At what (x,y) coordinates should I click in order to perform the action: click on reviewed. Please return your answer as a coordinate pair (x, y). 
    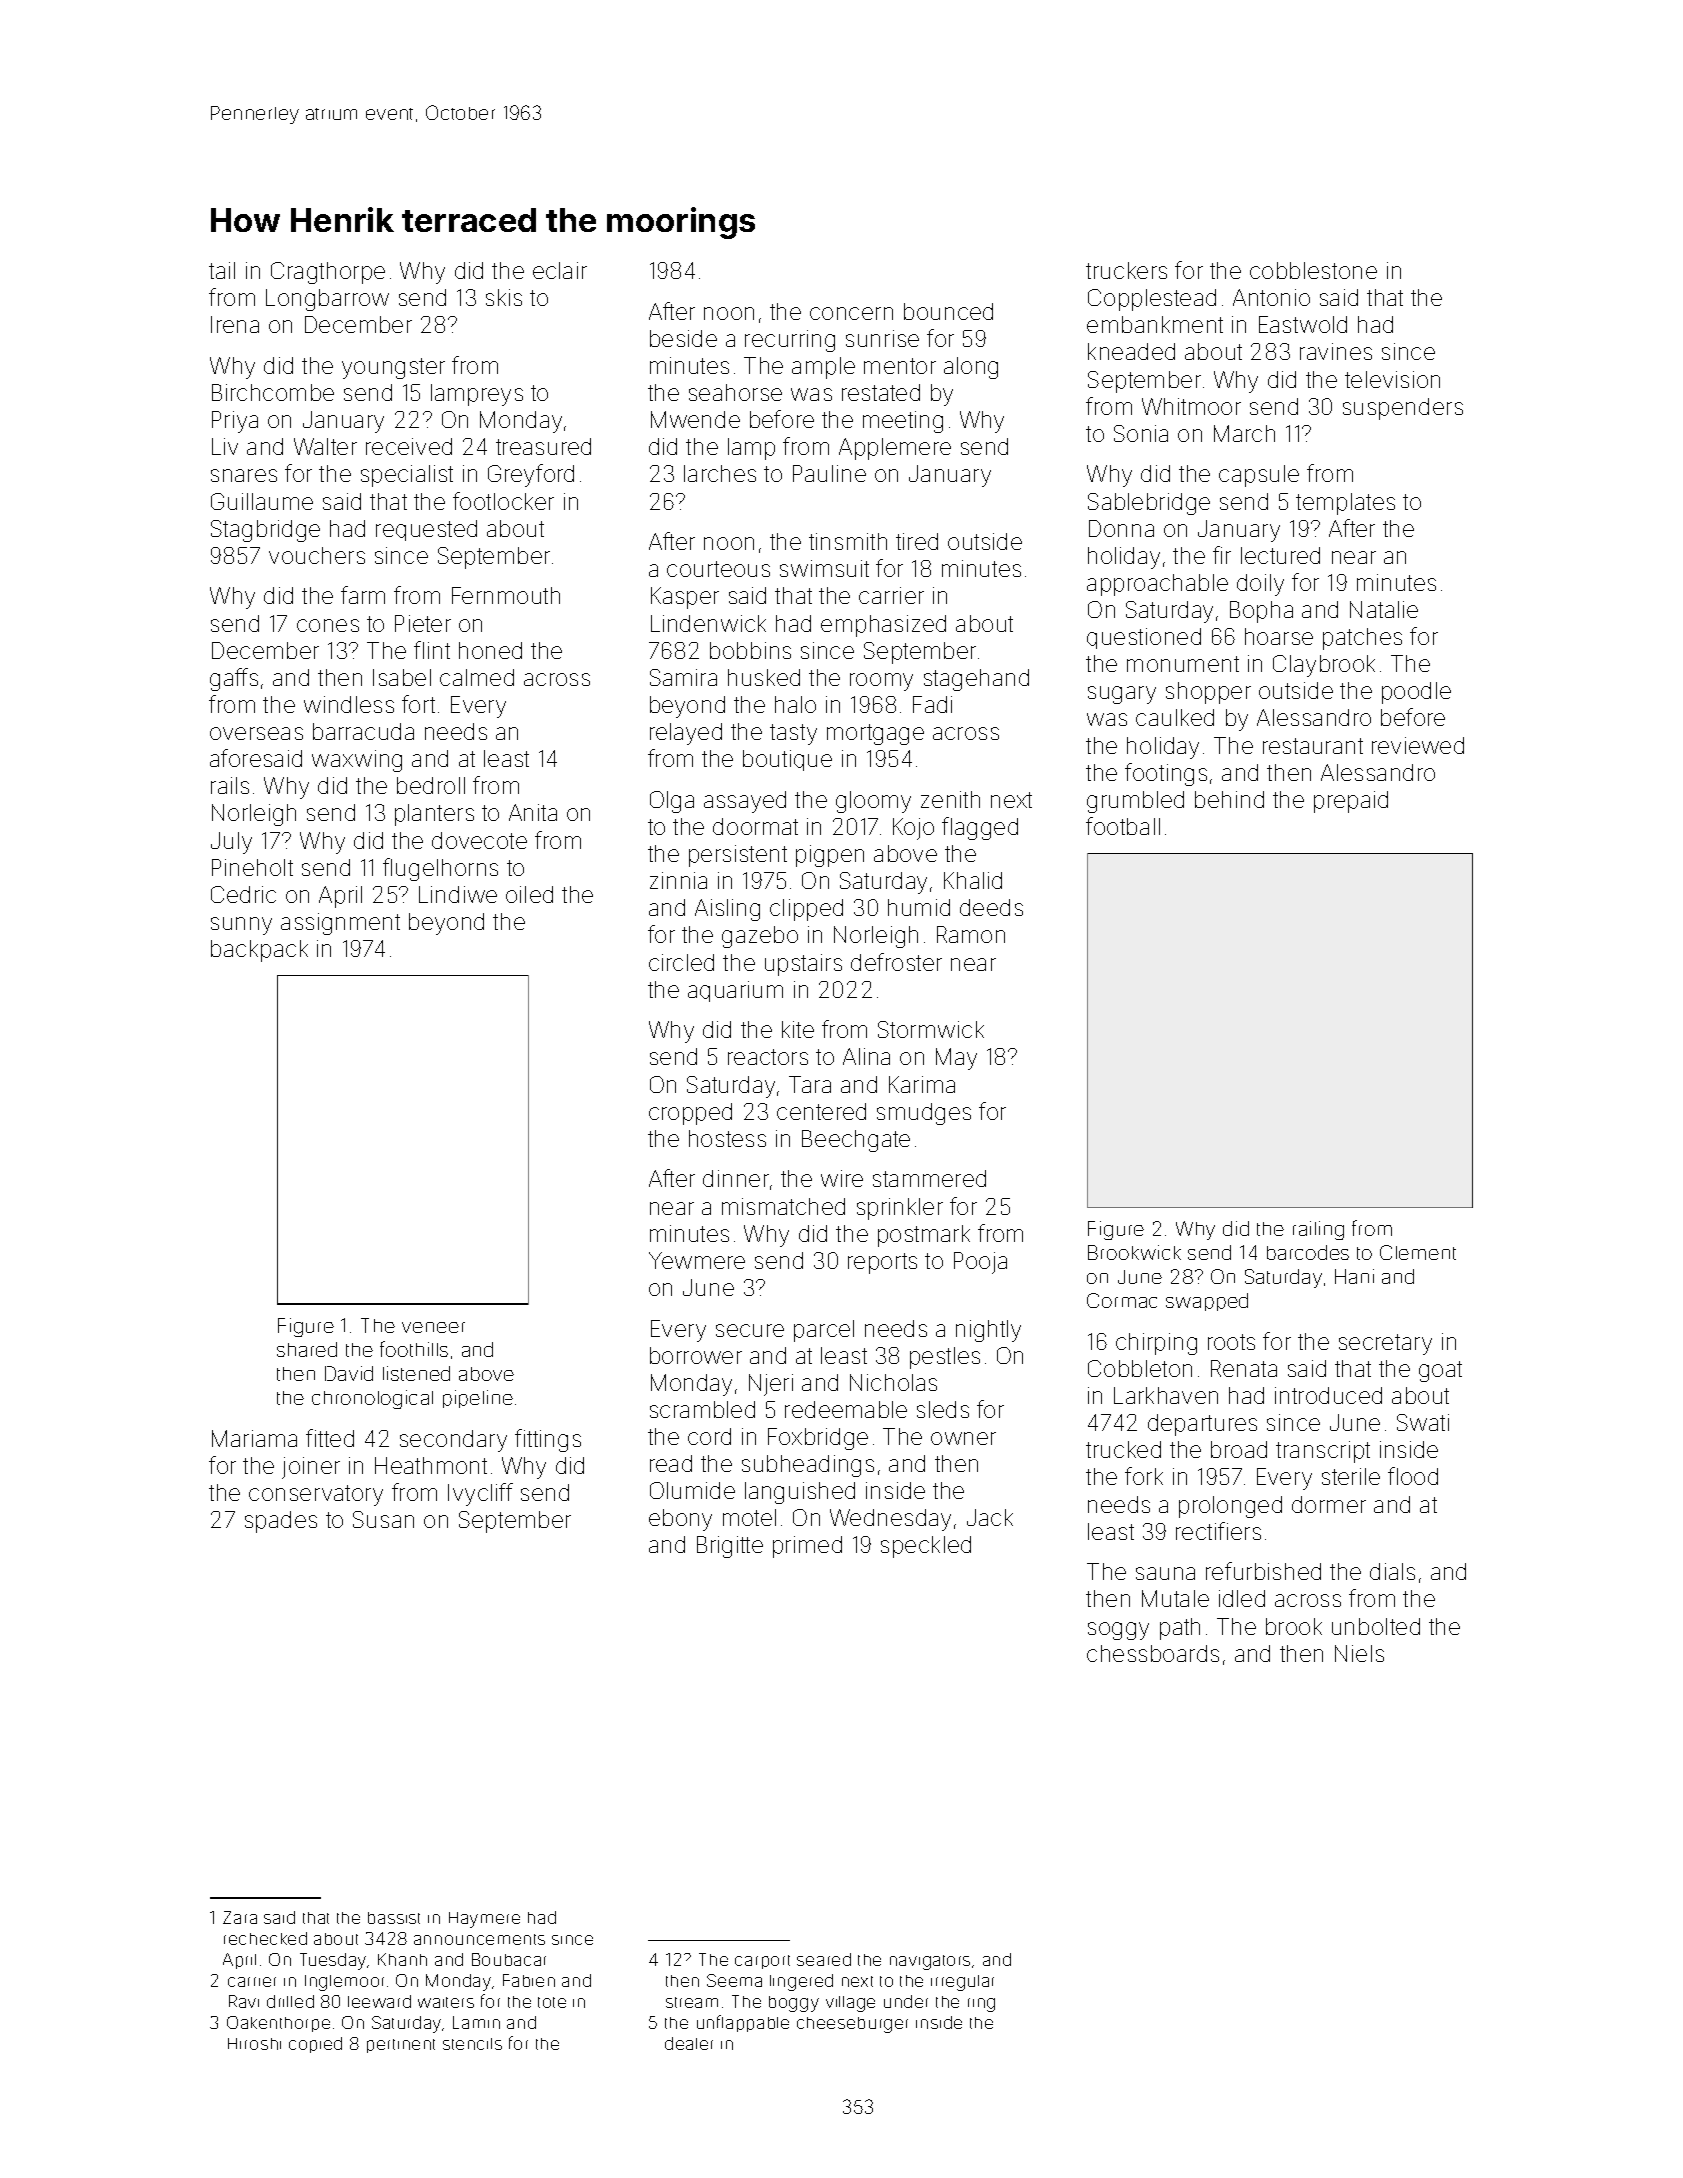
    Looking at the image, I should click on (1418, 745).
